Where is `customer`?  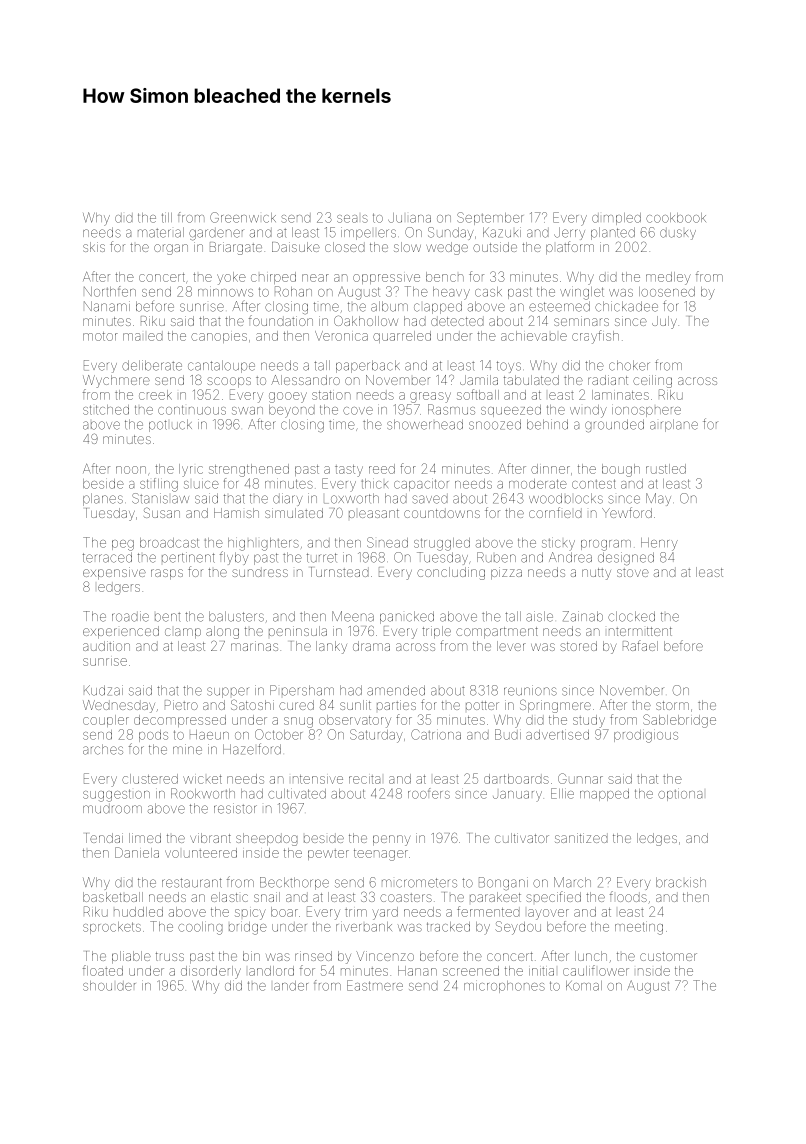
customer is located at coordinates (668, 956).
